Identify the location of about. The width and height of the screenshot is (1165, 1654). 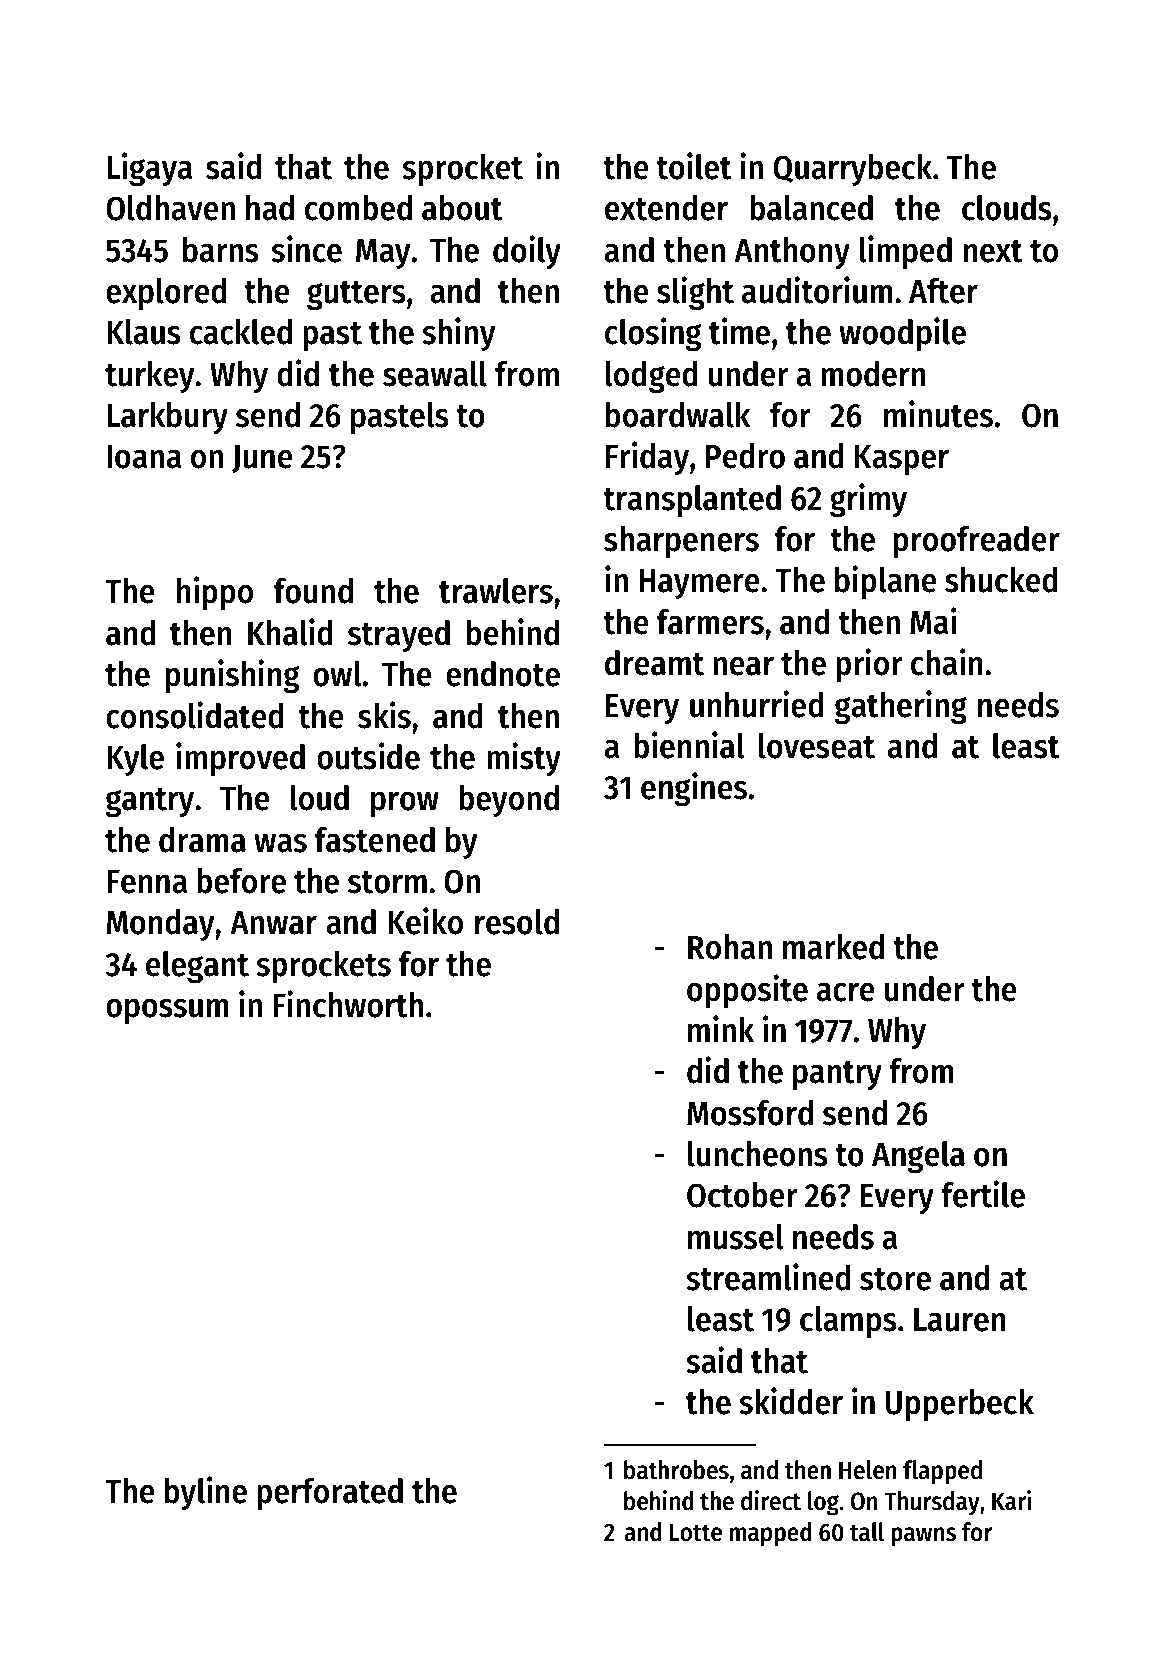
(462, 208).
